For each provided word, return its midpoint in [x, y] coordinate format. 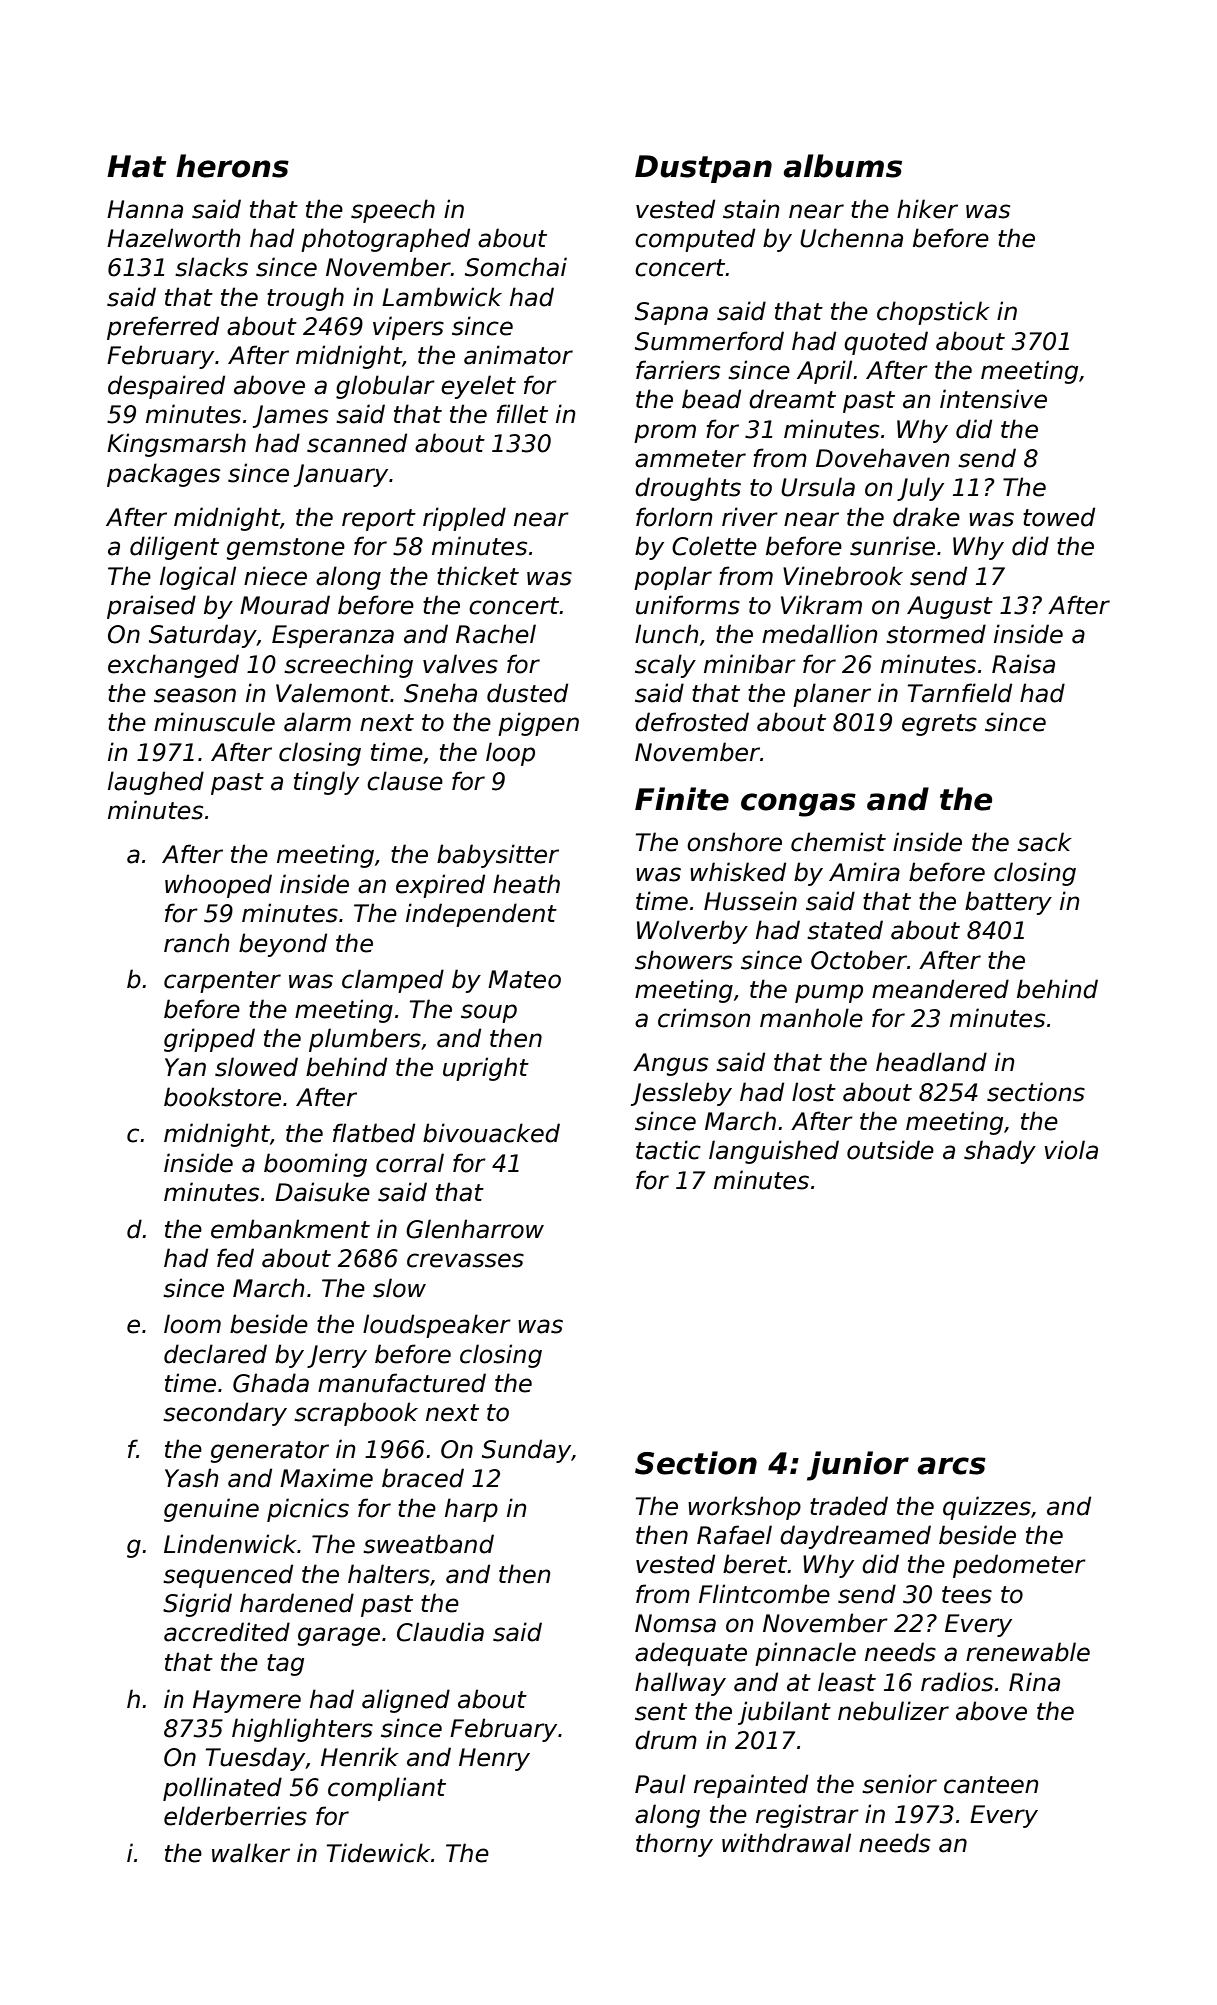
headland [931, 1062]
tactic [668, 1150]
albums [843, 166]
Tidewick [378, 1853]
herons [232, 166]
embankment [290, 1229]
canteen [991, 1785]
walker [251, 1853]
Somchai [516, 267]
